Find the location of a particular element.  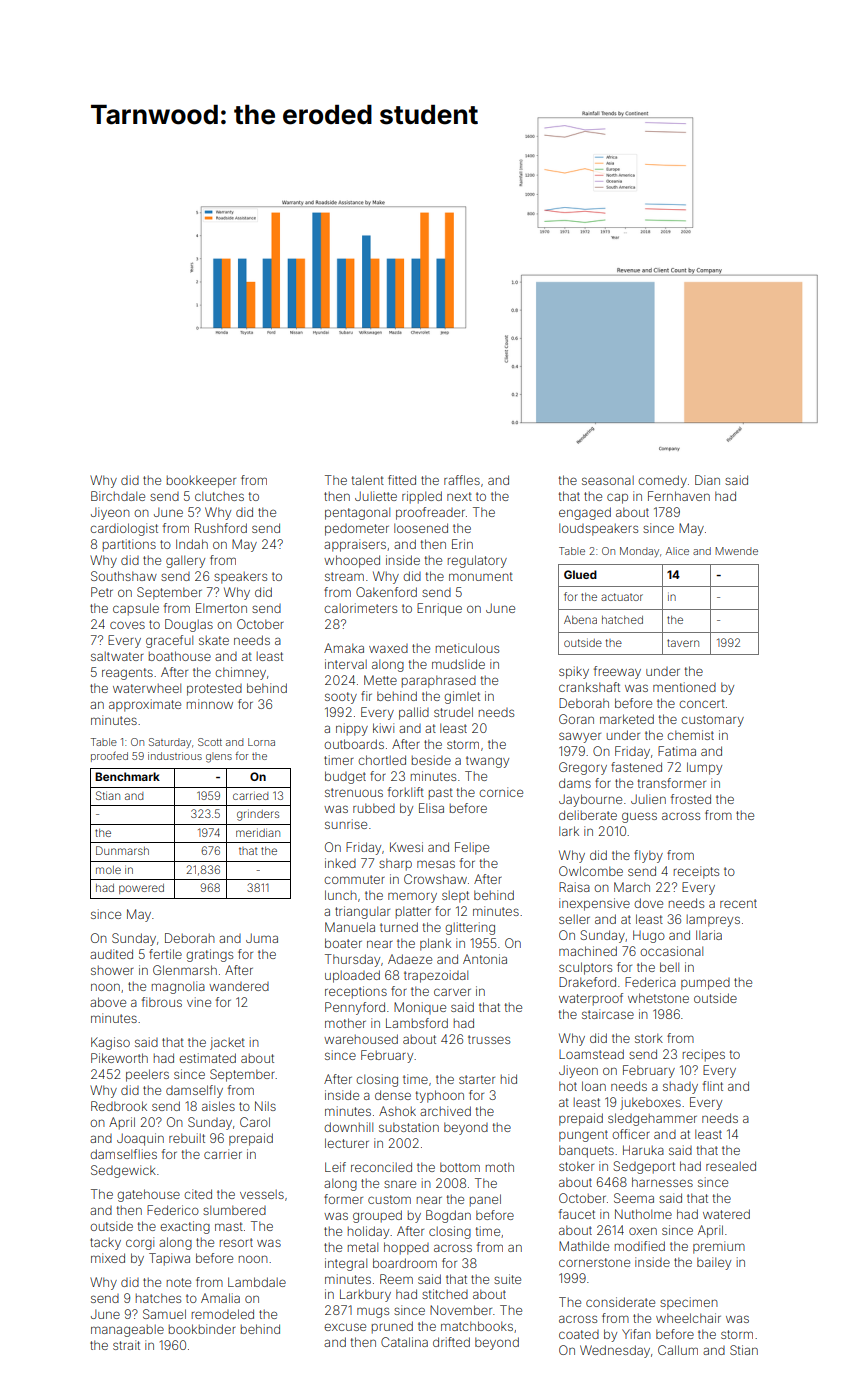

holiday is located at coordinates (368, 1232).
